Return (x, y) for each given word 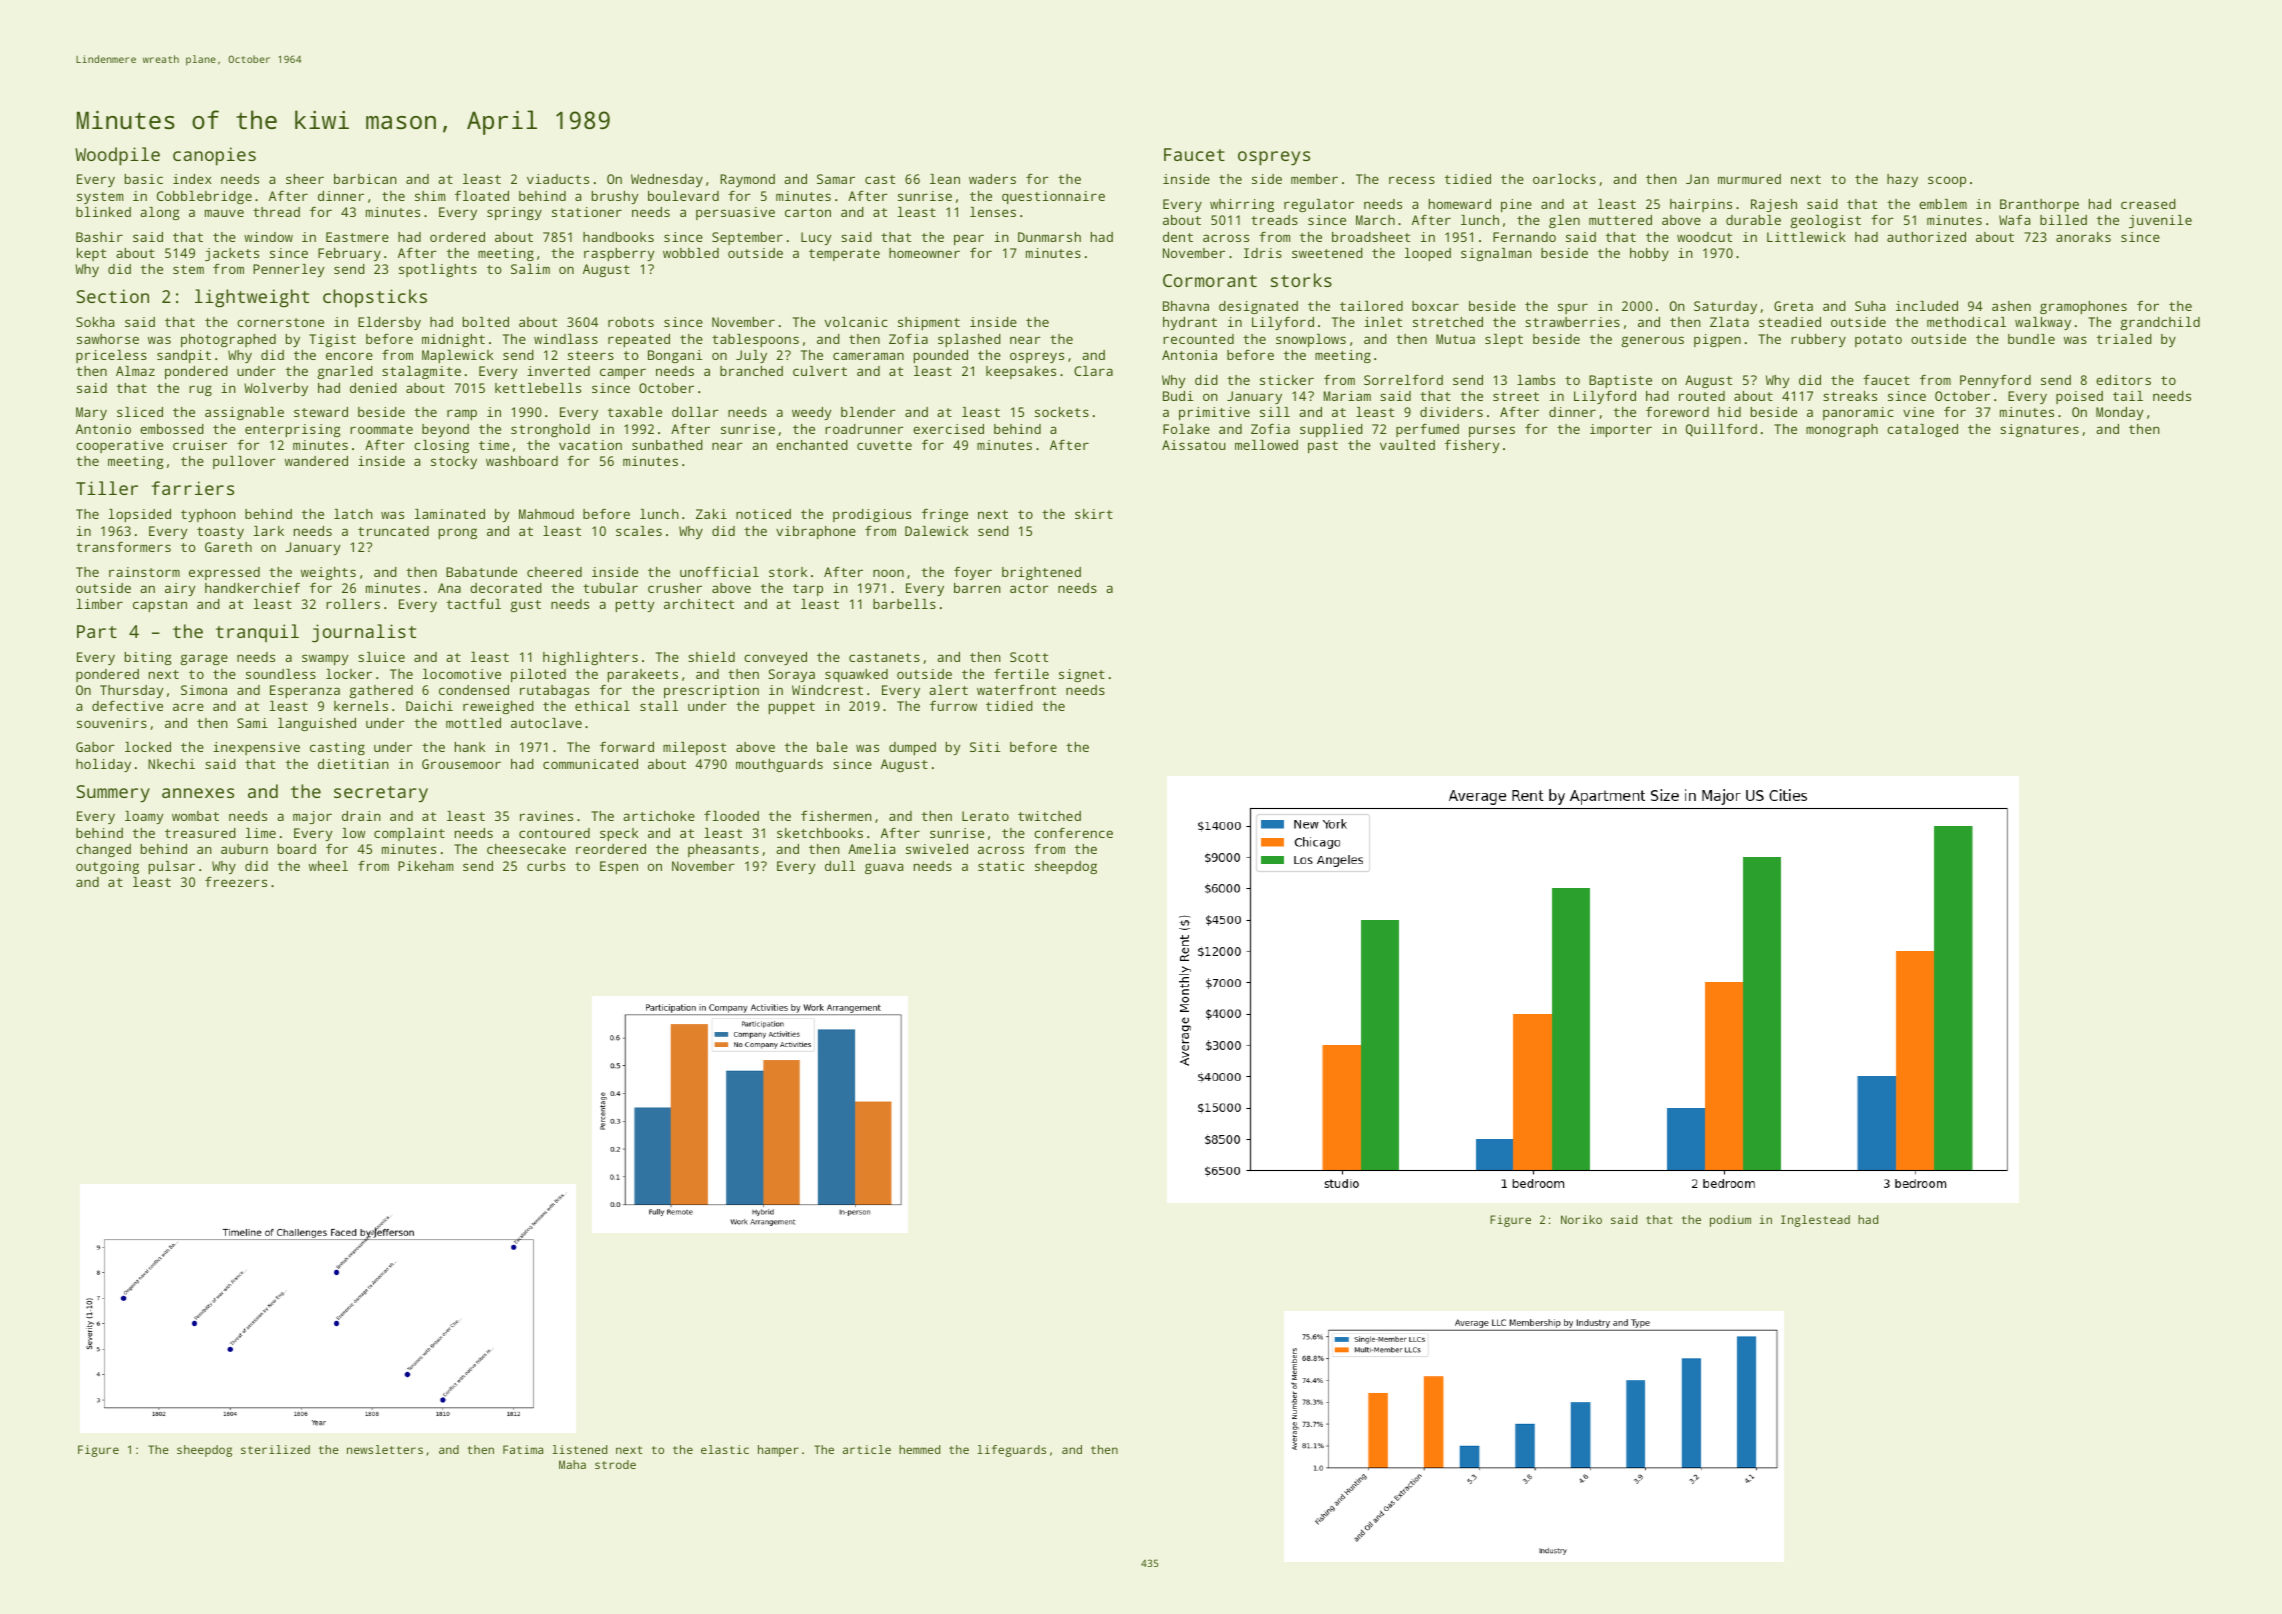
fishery (1472, 446)
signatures (2039, 430)
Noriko (1581, 1219)
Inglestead (1815, 1221)
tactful (474, 604)
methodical (1966, 322)
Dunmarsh (1049, 237)
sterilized (275, 1449)
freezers (236, 882)
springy (514, 213)
